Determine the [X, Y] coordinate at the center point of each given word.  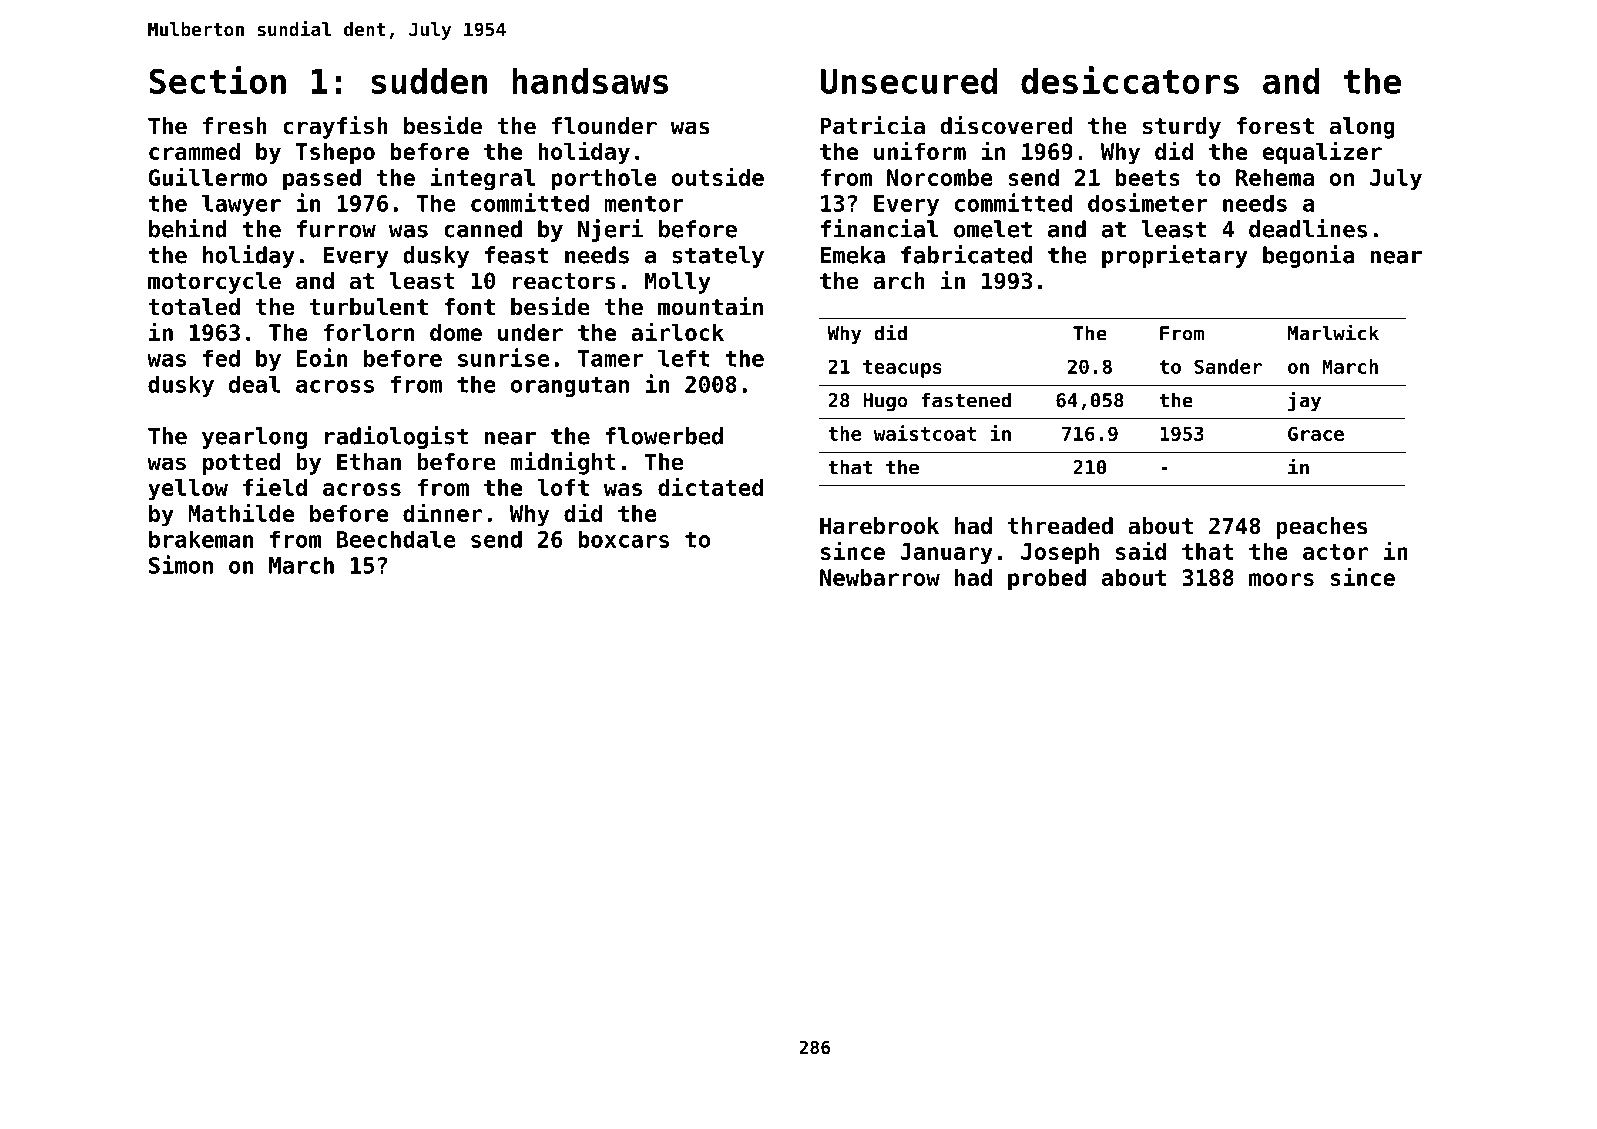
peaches [1321, 528]
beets [1147, 177]
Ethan [369, 462]
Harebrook [879, 526]
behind [188, 228]
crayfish [335, 127]
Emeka [853, 255]
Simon [181, 564]
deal [254, 384]
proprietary [1175, 256]
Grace [1316, 433]
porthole [604, 180]
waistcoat [925, 433]
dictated [710, 486]
